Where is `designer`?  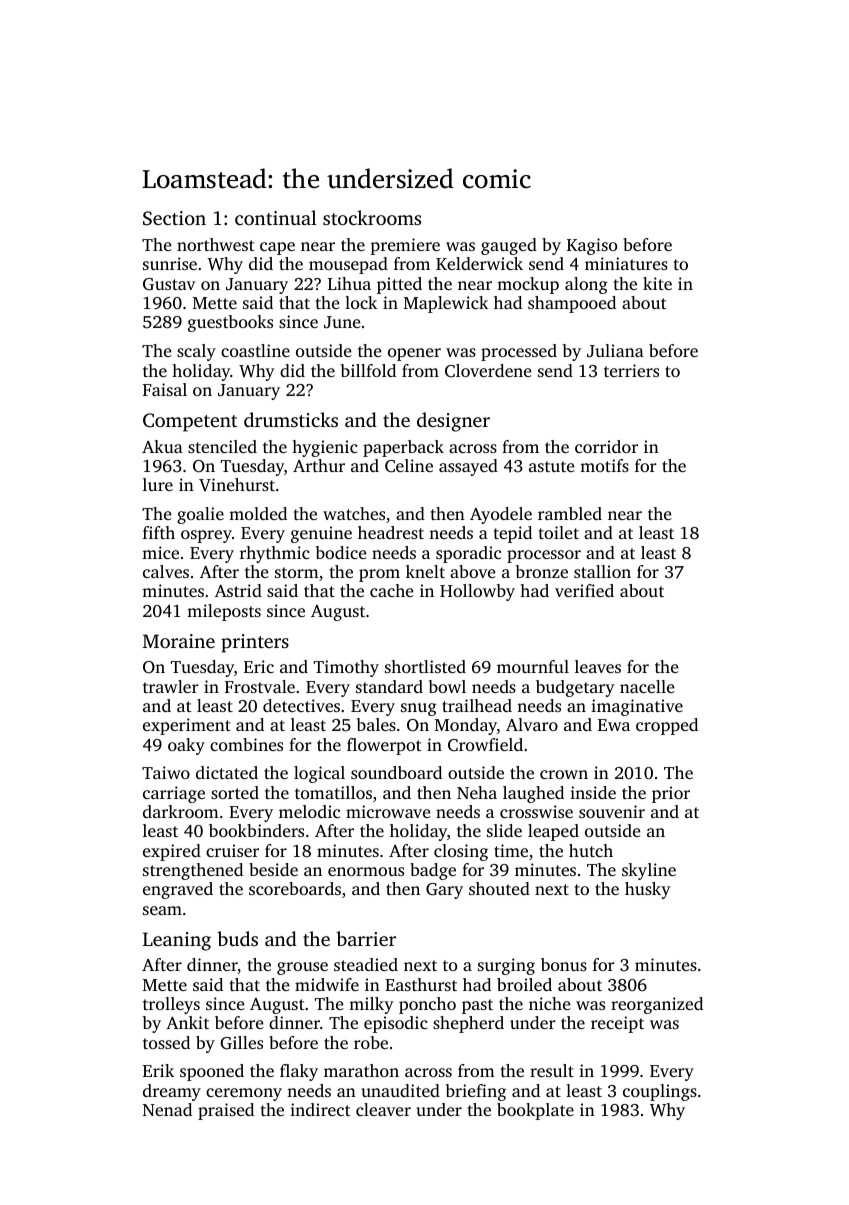
designer is located at coordinates (453, 422).
